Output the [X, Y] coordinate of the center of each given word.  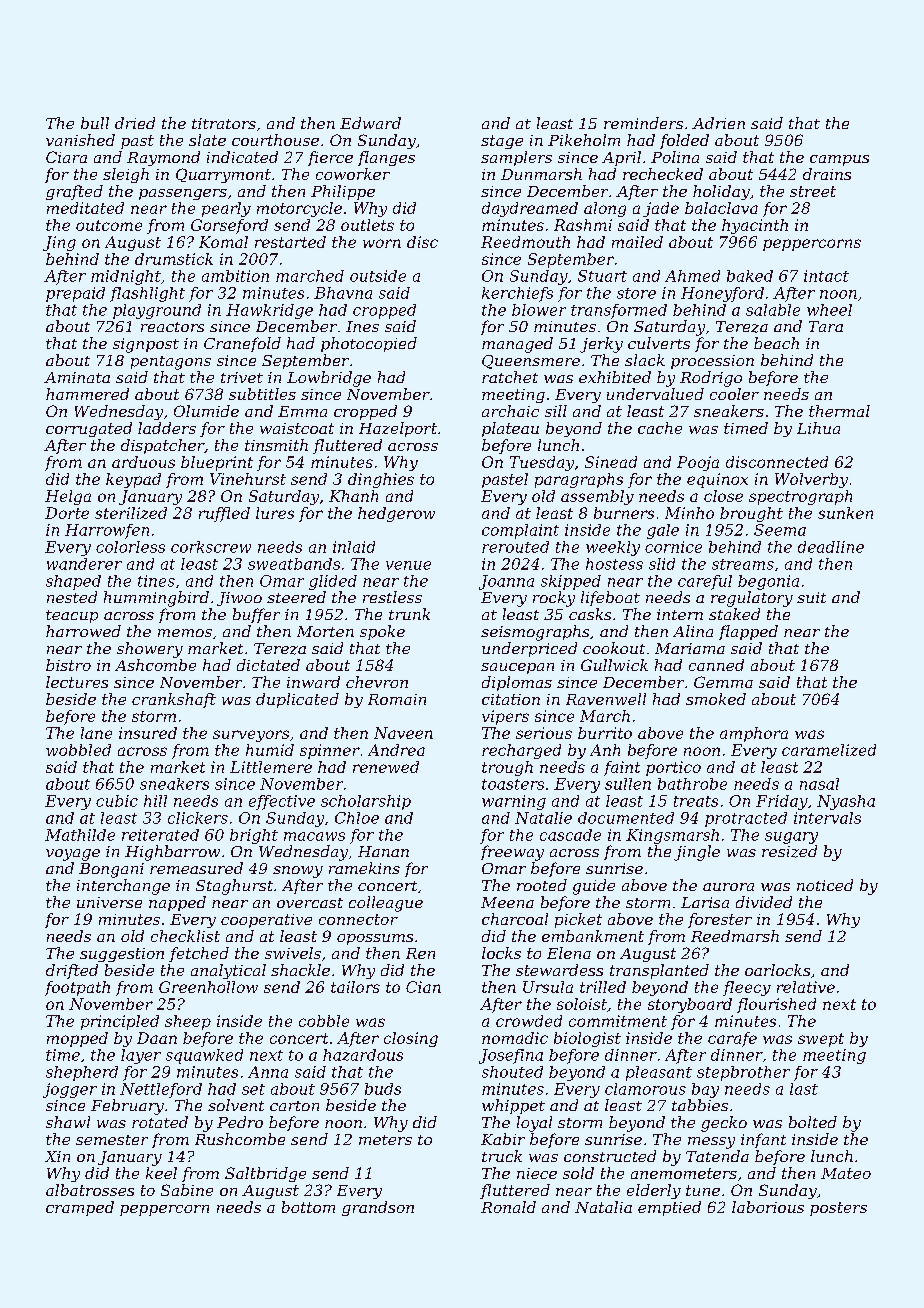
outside [378, 276]
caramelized [829, 750]
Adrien [718, 123]
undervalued [655, 394]
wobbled [78, 750]
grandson [378, 1208]
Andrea [396, 750]
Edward [370, 123]
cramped [80, 1208]
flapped [748, 632]
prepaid [75, 294]
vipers [505, 717]
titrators [224, 123]
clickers [198, 818]
